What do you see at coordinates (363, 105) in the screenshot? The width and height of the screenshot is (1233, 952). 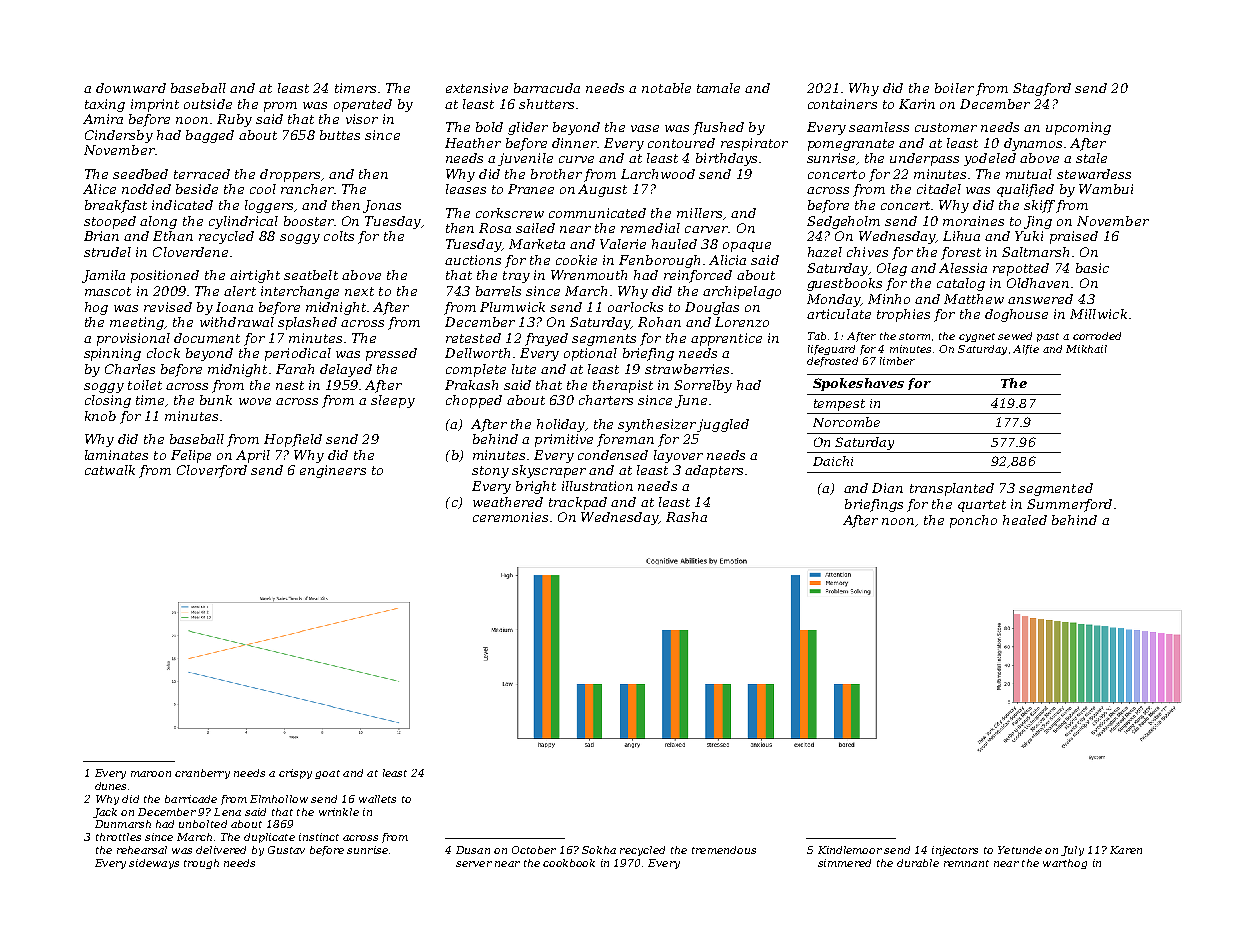 I see `operated` at bounding box center [363, 105].
